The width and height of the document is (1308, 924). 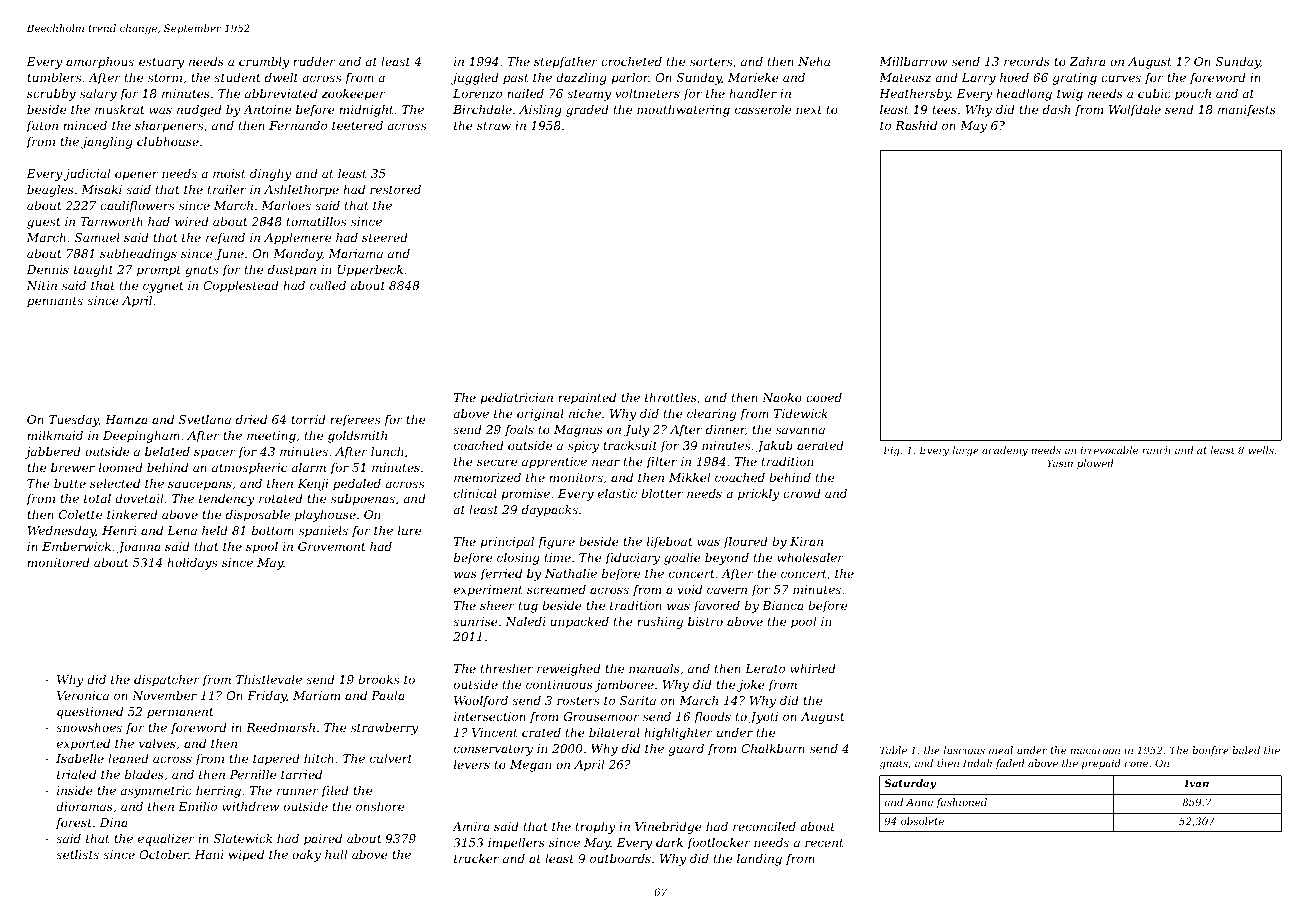 What do you see at coordinates (55, 435) in the document?
I see `milkmaid` at bounding box center [55, 435].
